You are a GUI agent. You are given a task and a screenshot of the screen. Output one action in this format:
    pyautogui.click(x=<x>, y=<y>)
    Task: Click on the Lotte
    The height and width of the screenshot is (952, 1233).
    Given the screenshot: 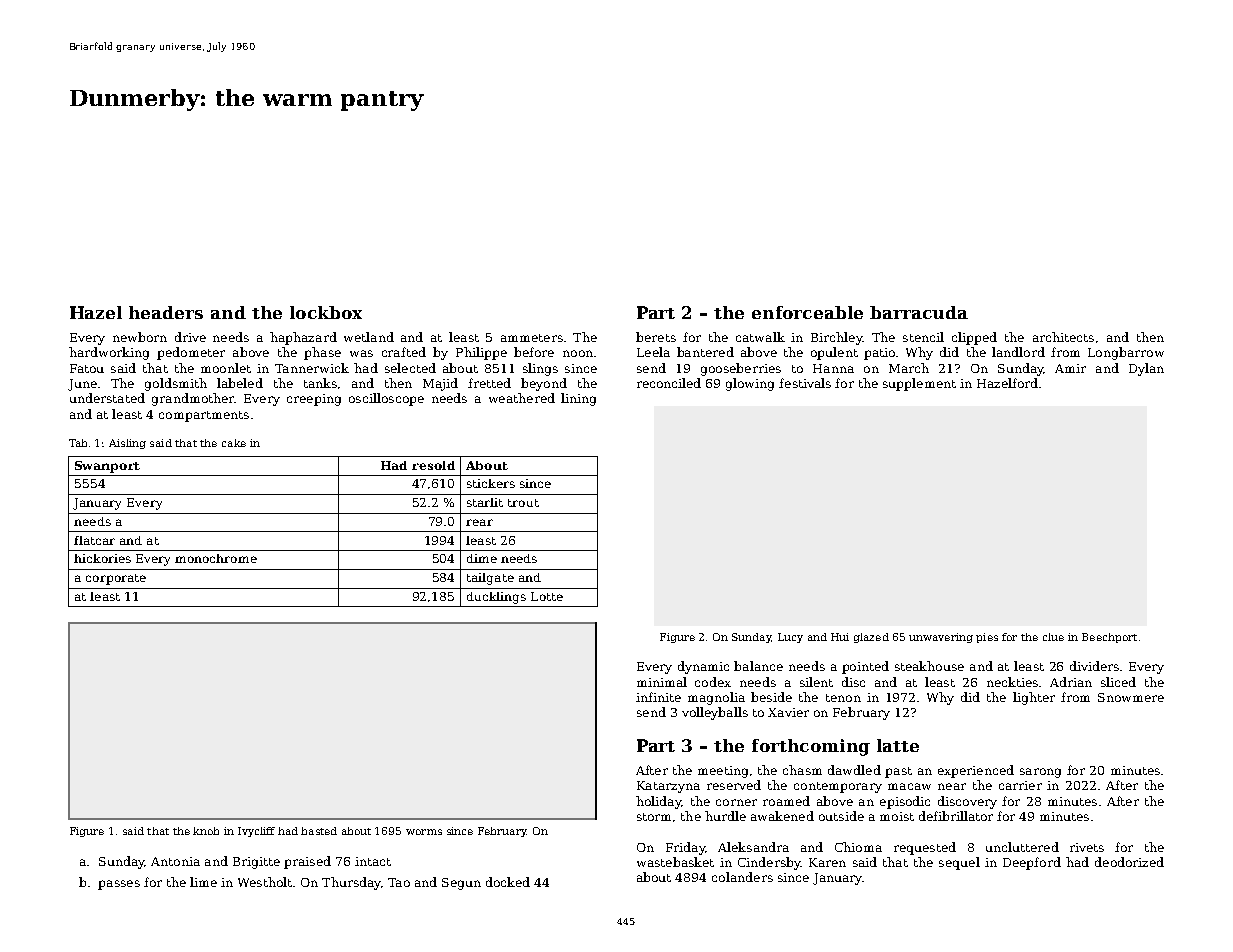 What is the action you would take?
    pyautogui.click(x=547, y=596)
